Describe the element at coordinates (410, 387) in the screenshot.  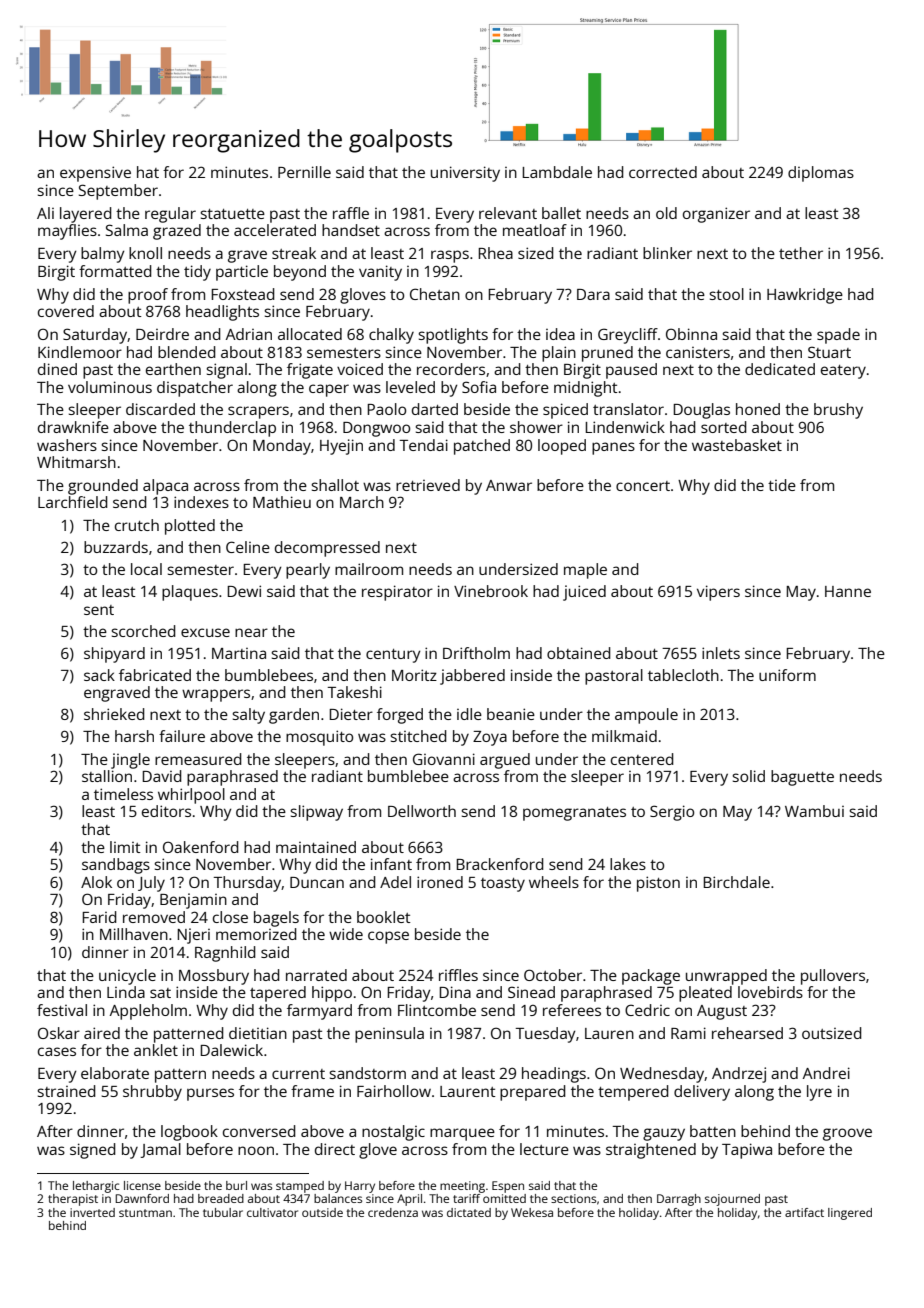
I see `leveled` at that location.
